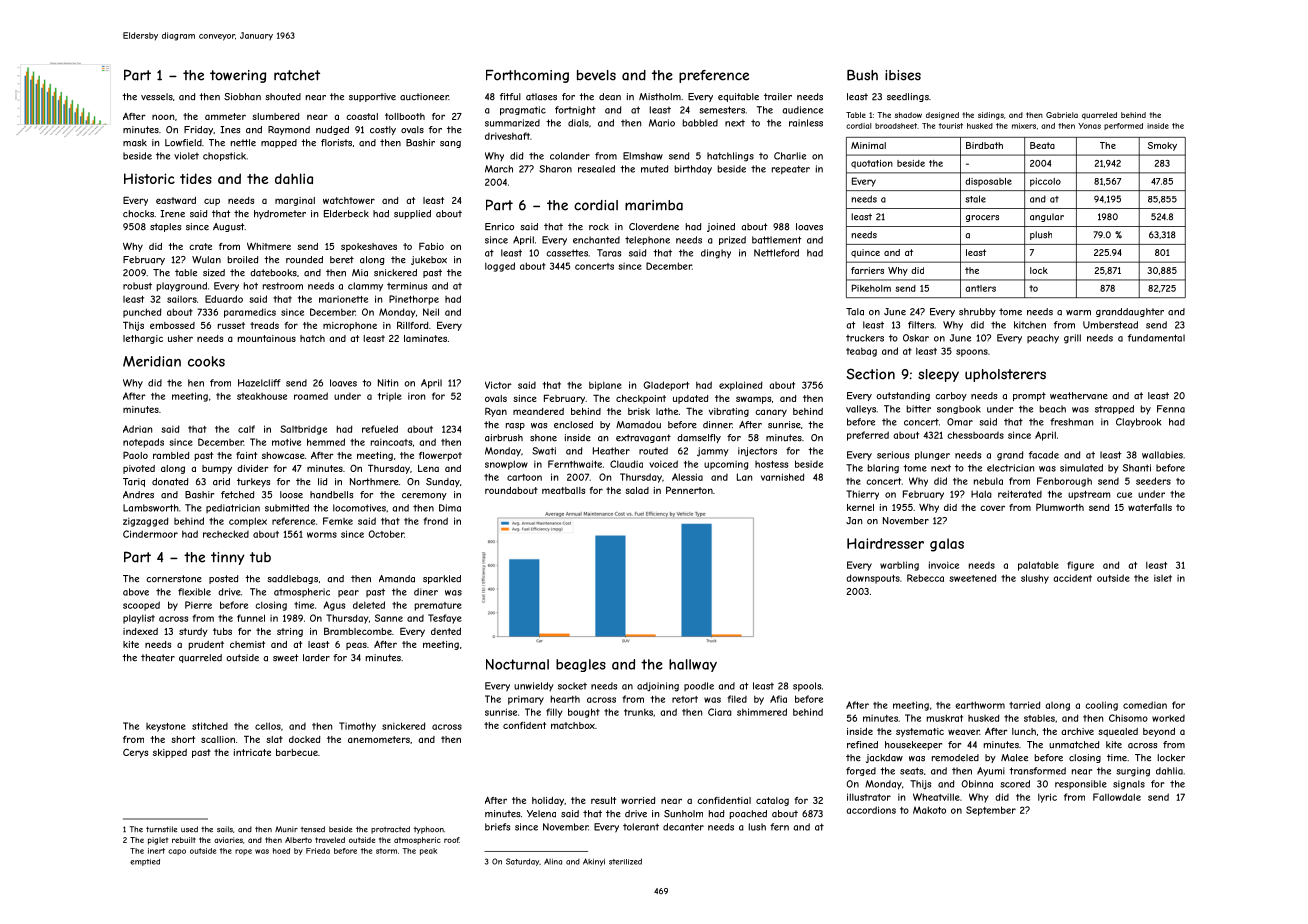  I want to click on rope, so click(243, 852).
